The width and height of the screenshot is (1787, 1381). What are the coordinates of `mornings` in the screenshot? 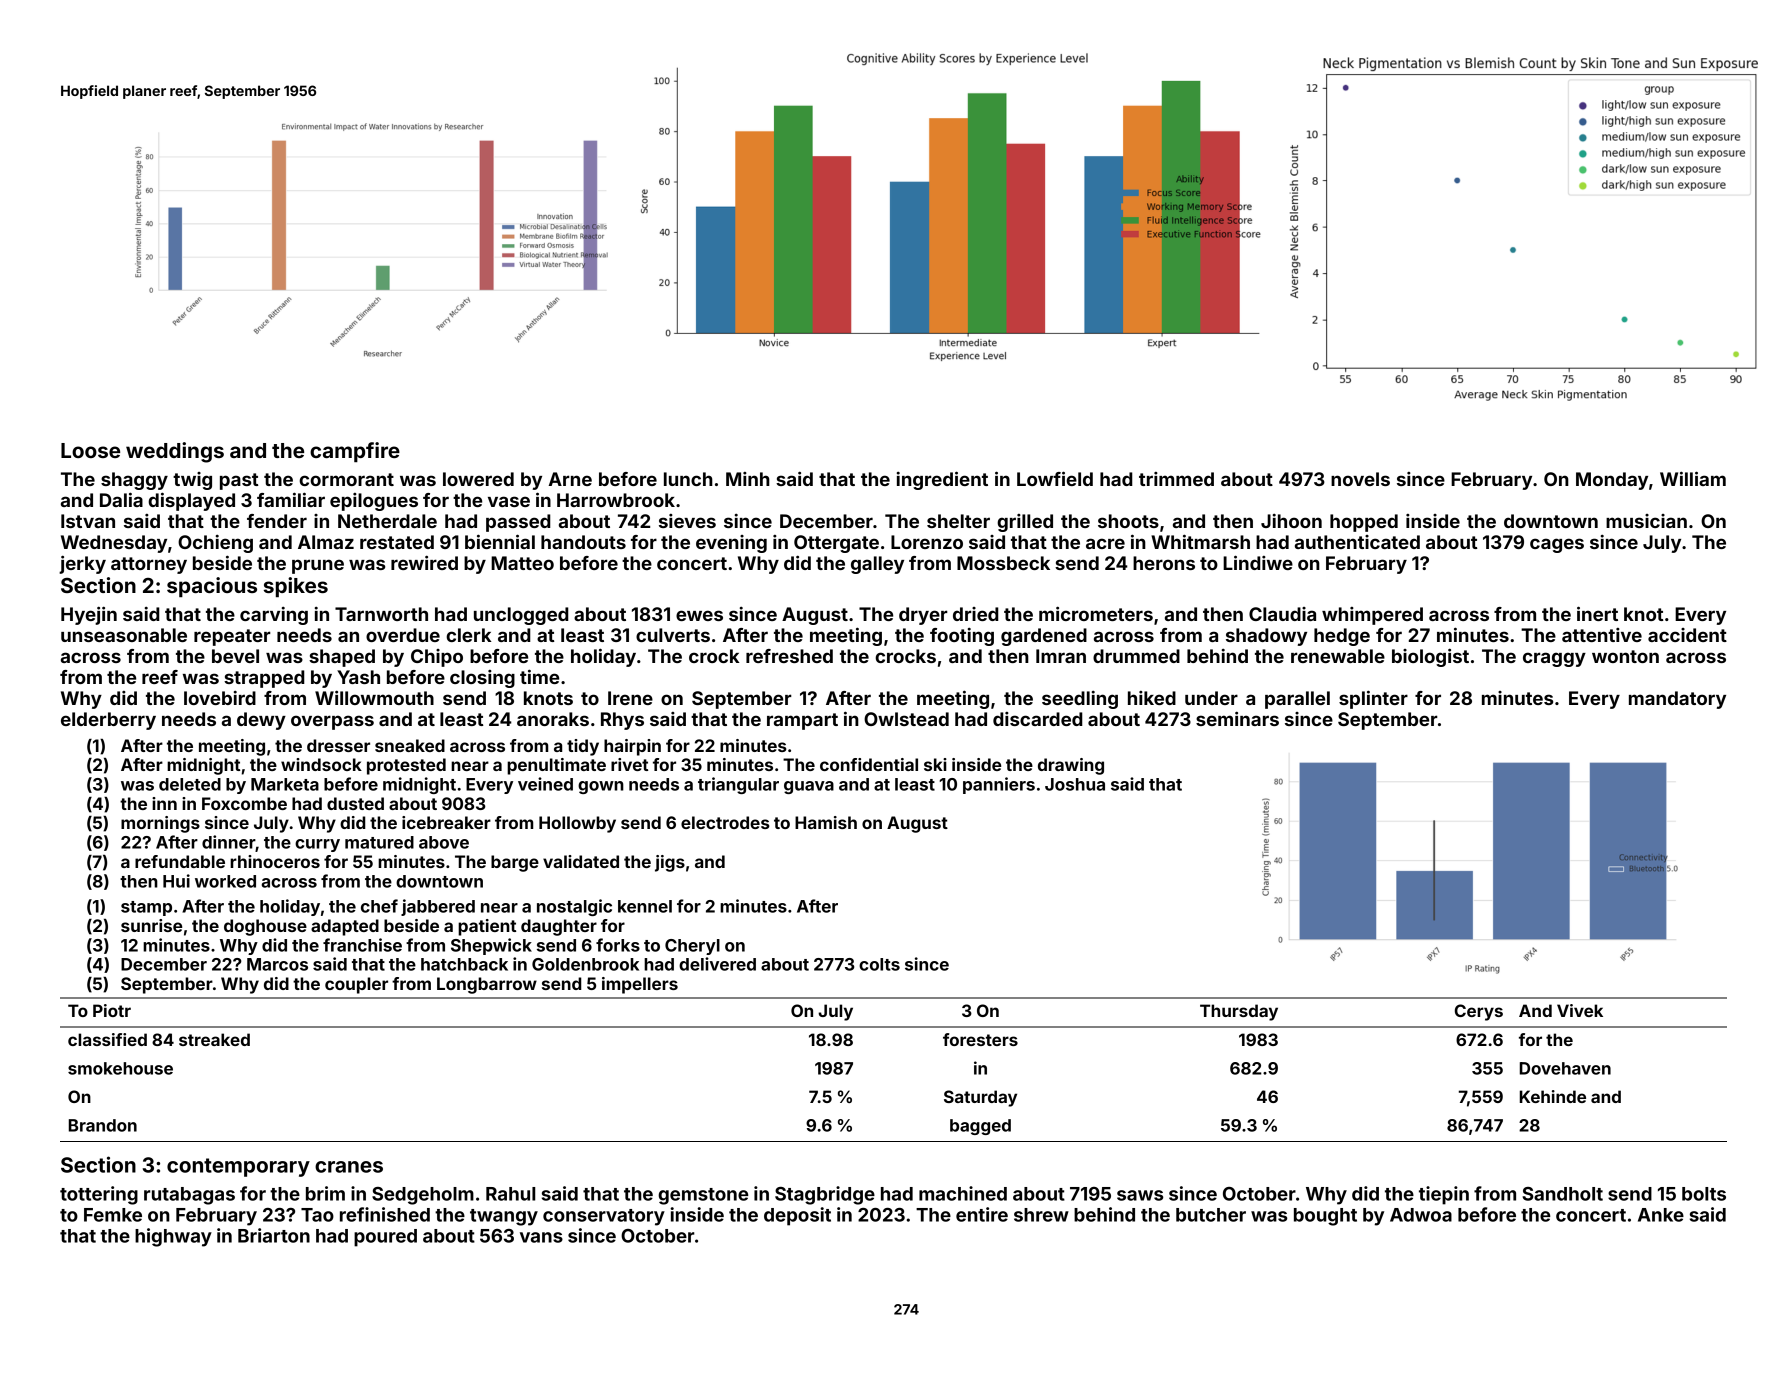 It's located at (160, 824).
